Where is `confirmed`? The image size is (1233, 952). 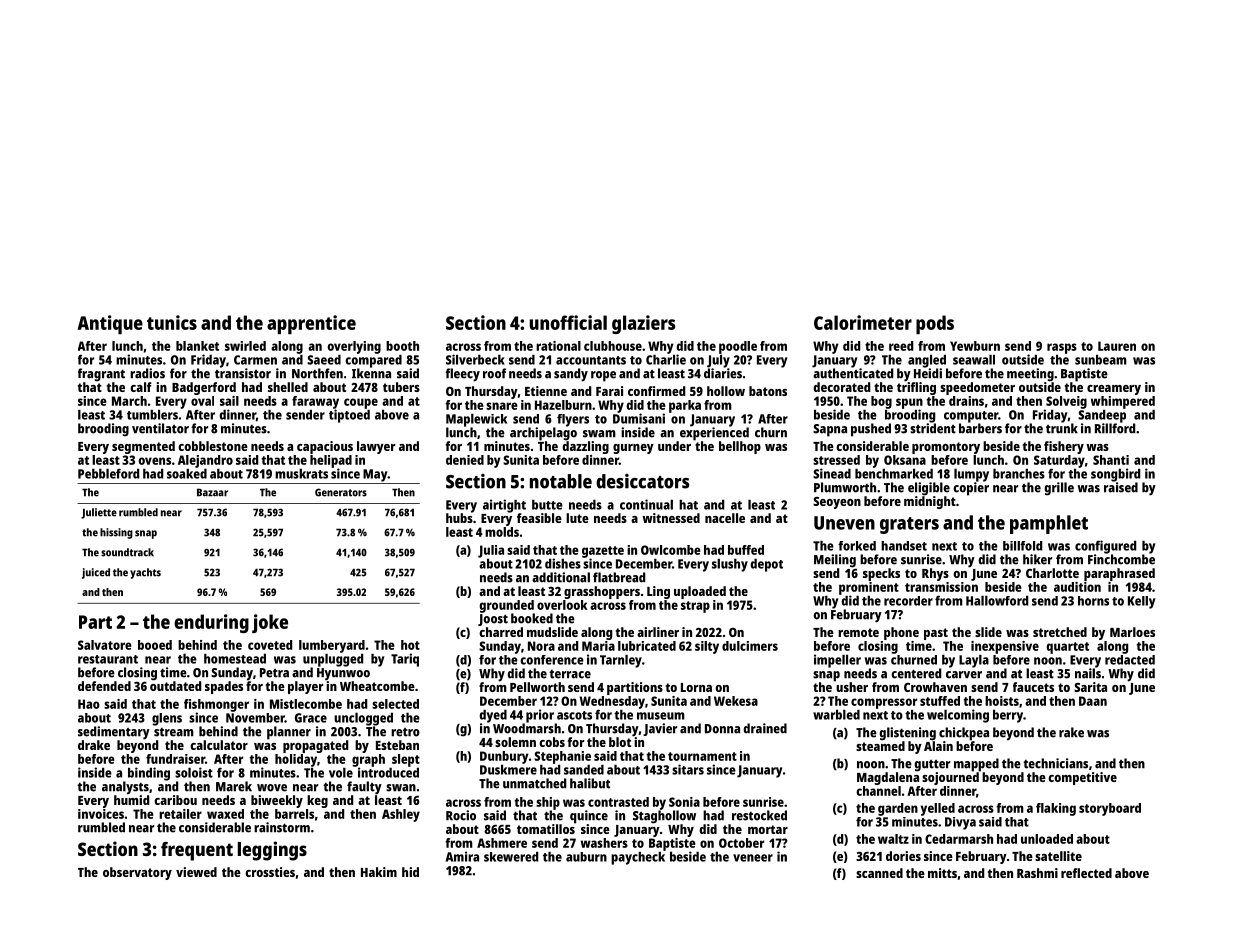
confirmed is located at coordinates (656, 391).
